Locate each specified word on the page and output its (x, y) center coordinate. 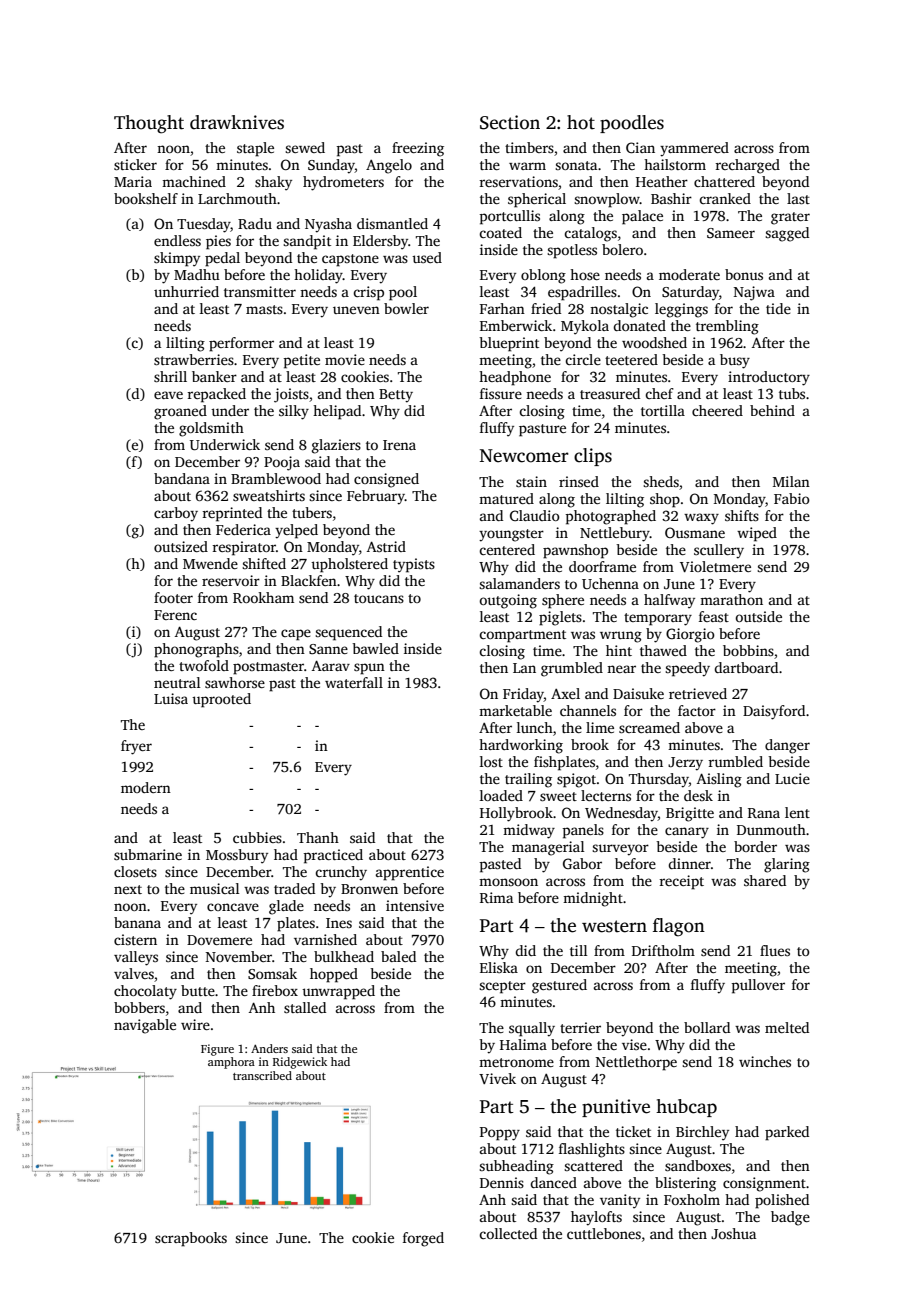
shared (765, 880)
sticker (135, 164)
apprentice (410, 873)
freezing (418, 149)
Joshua (733, 1233)
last (798, 198)
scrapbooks (191, 1239)
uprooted (221, 700)
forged (423, 1239)
